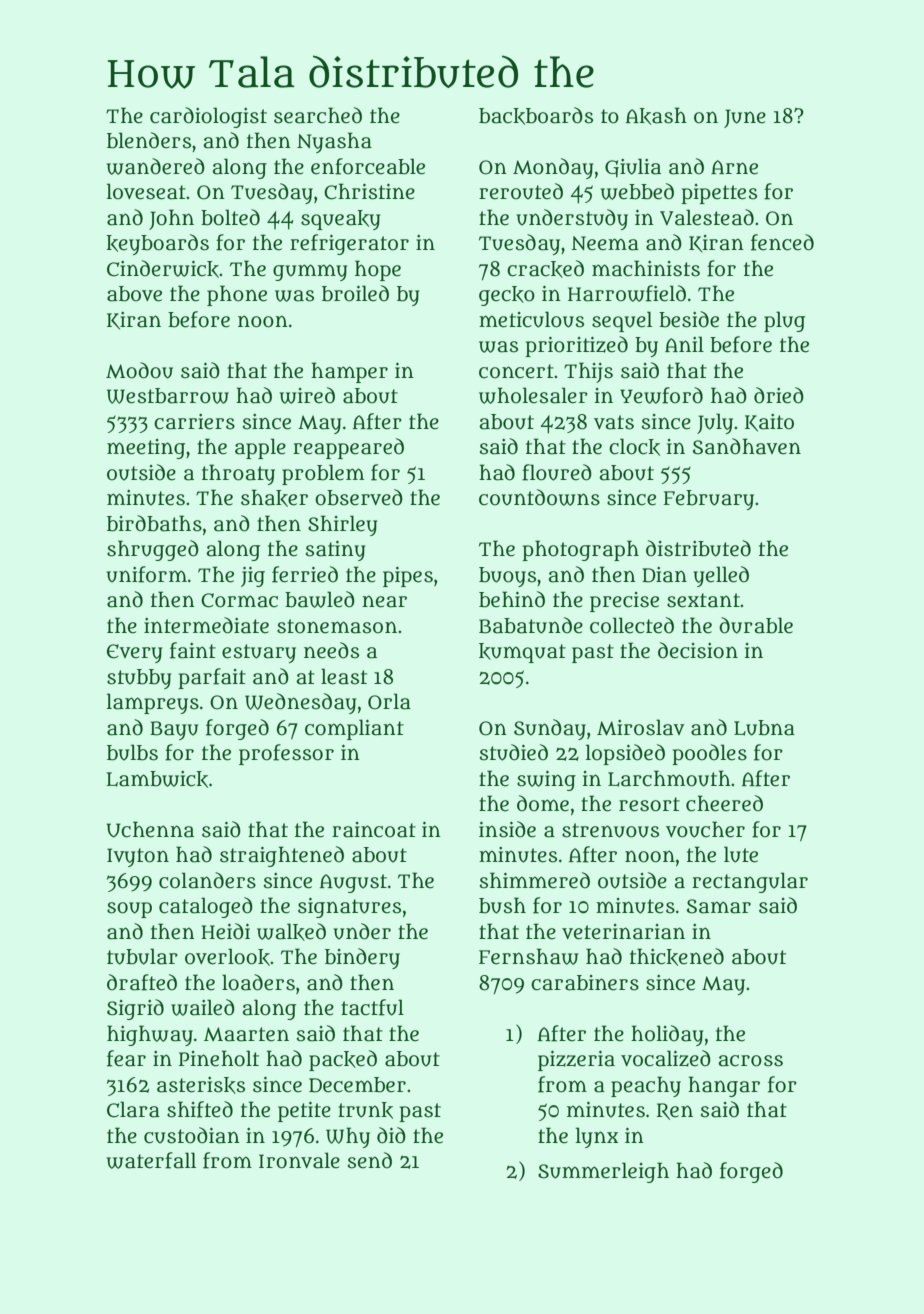 This screenshot has height=1314, width=924. Describe the element at coordinates (151, 1160) in the screenshot. I see `waterfall` at that location.
